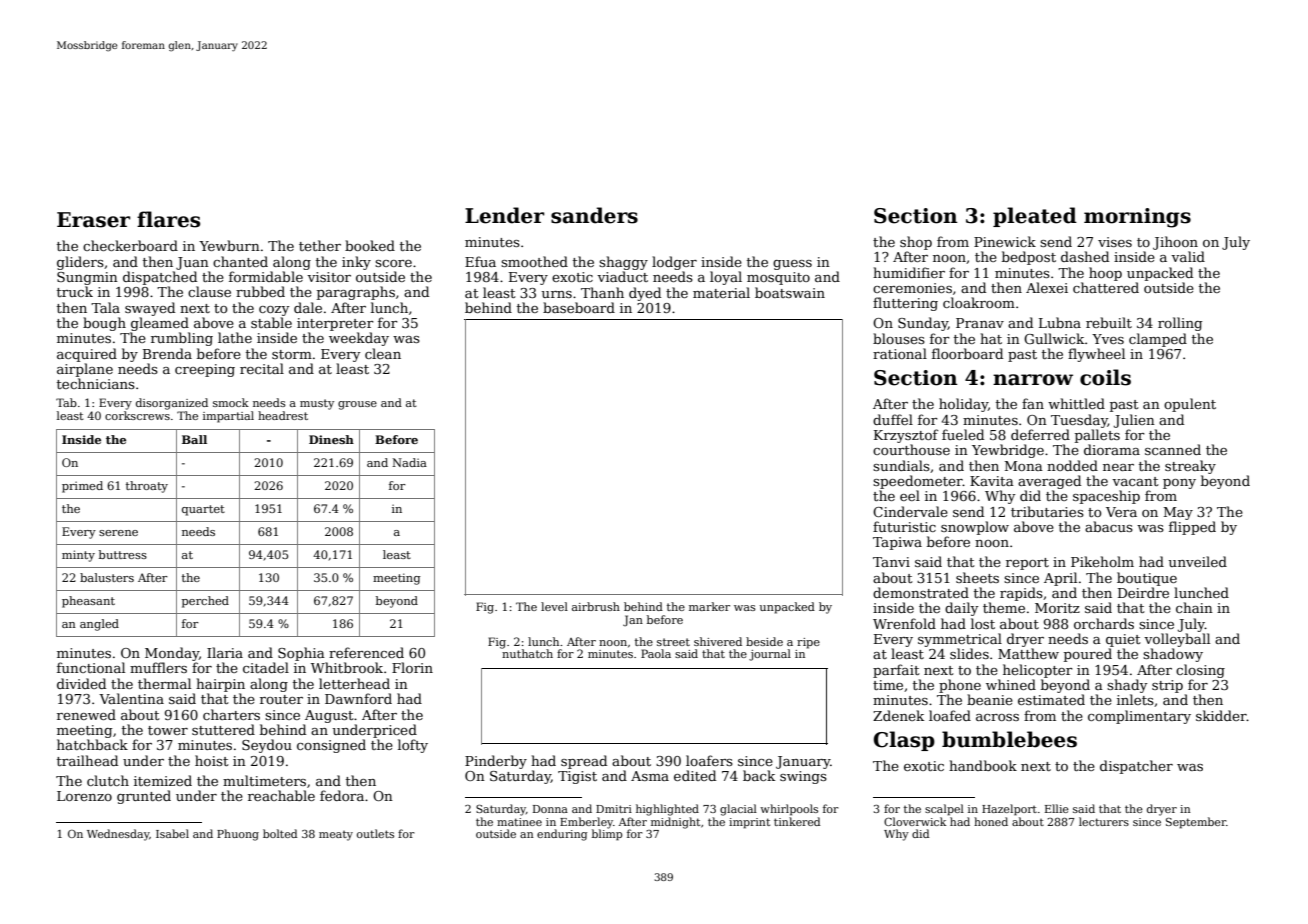 Image resolution: width=1308 pixels, height=924 pixels. Describe the element at coordinates (1106, 497) in the page. I see `spaceship` at that location.
